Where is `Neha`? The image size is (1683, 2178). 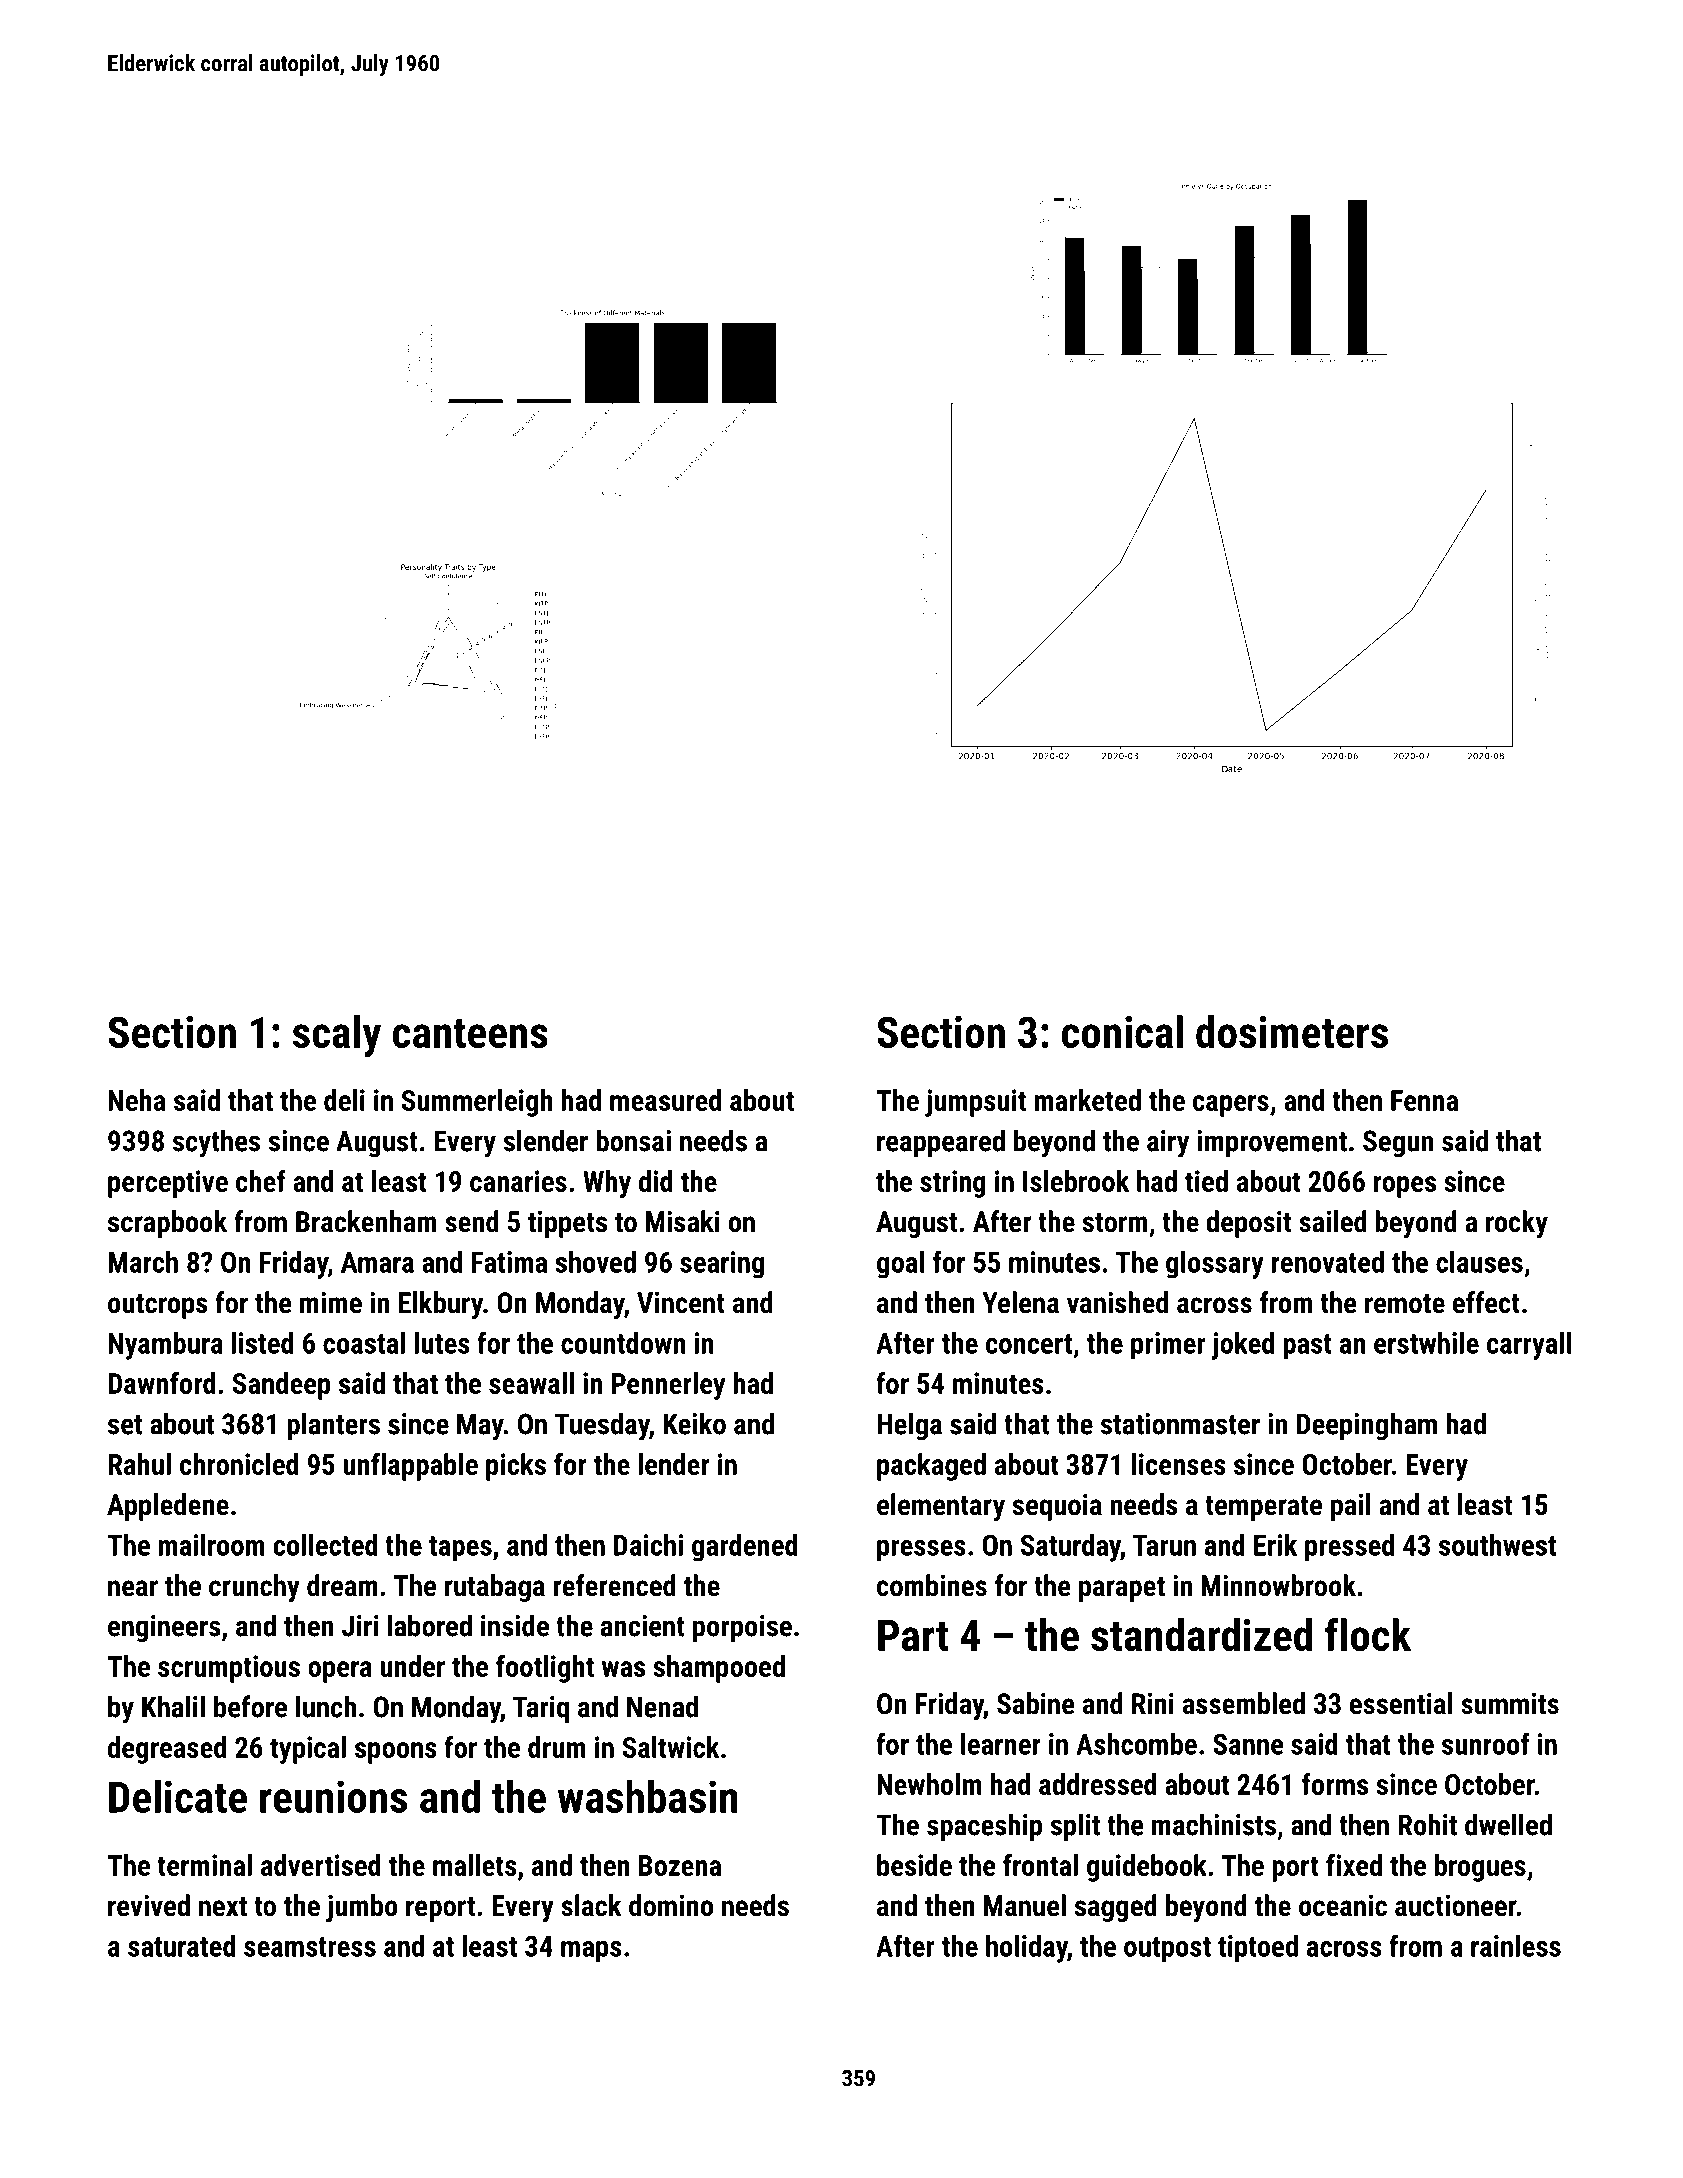 Neha is located at coordinates (137, 1100).
